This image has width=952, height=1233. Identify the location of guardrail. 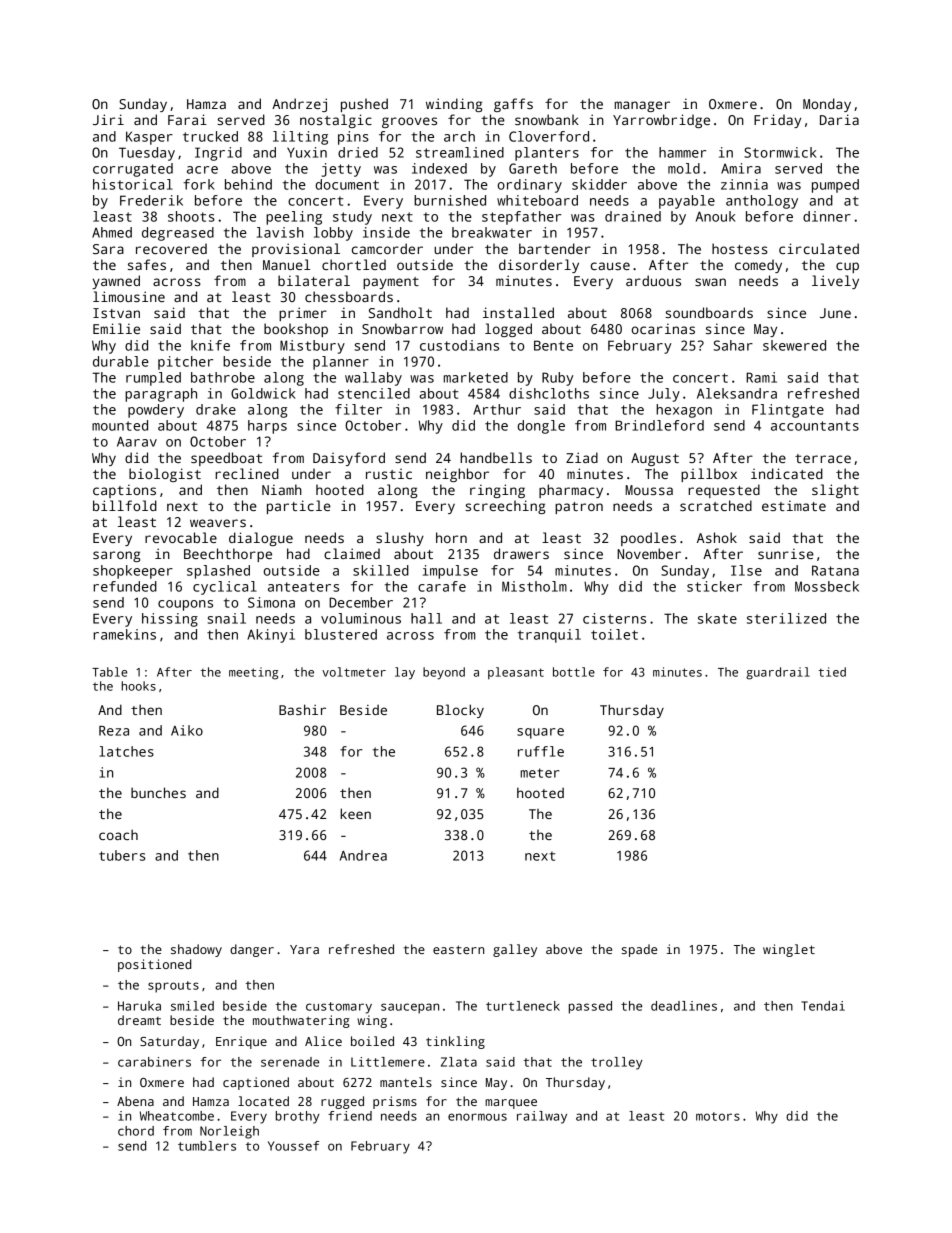
(778, 673).
